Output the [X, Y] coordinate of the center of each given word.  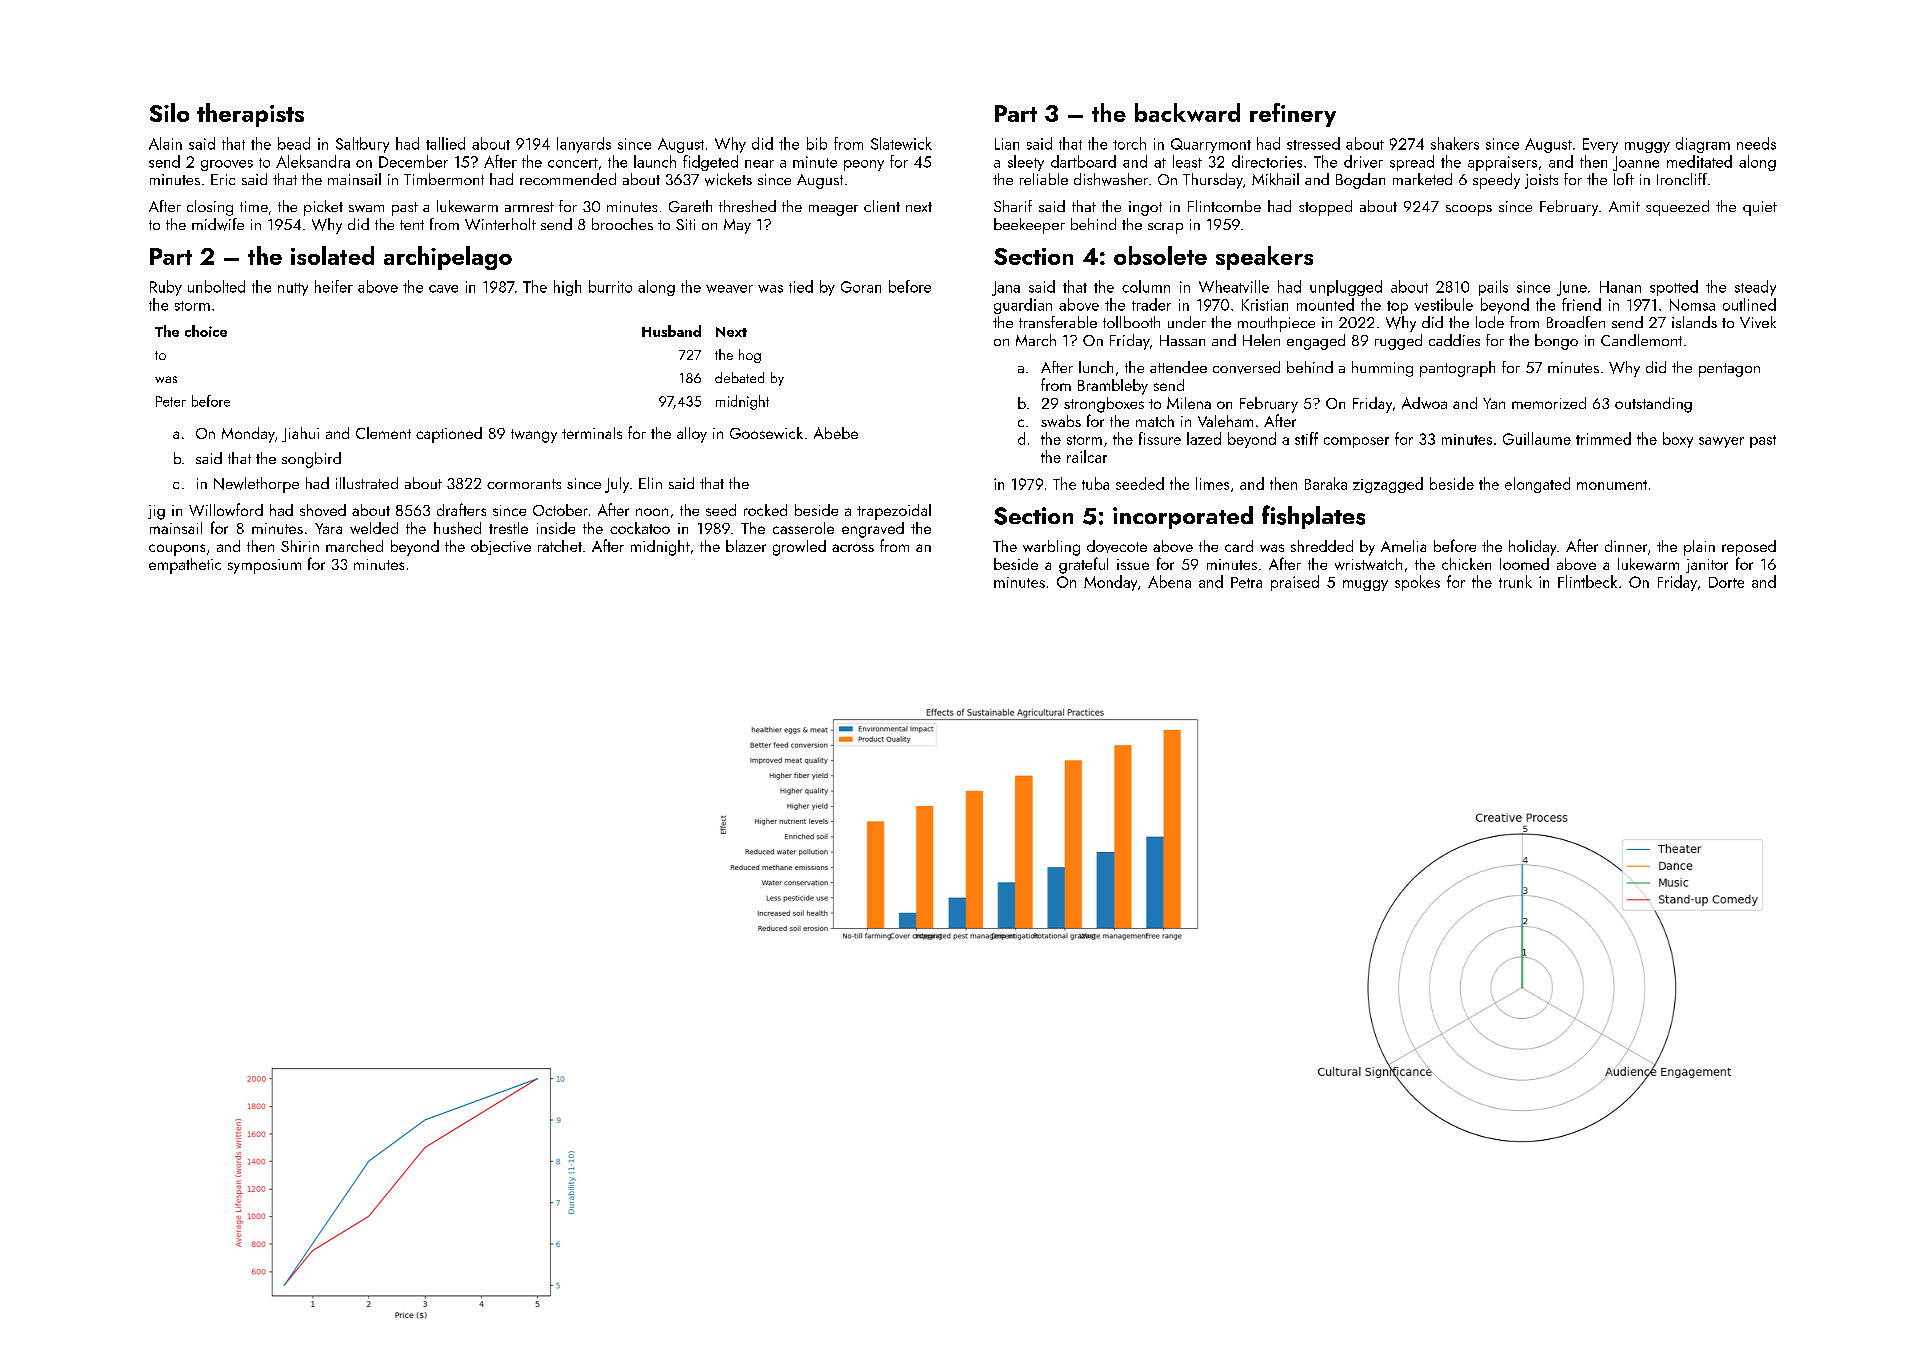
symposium [264, 566]
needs [1756, 143]
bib [817, 143]
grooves [227, 165]
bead [294, 143]
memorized [1549, 403]
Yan [1494, 403]
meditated [1699, 161]
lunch [1096, 367]
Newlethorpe [256, 485]
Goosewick [766, 433]
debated [739, 377]
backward [1187, 112]
